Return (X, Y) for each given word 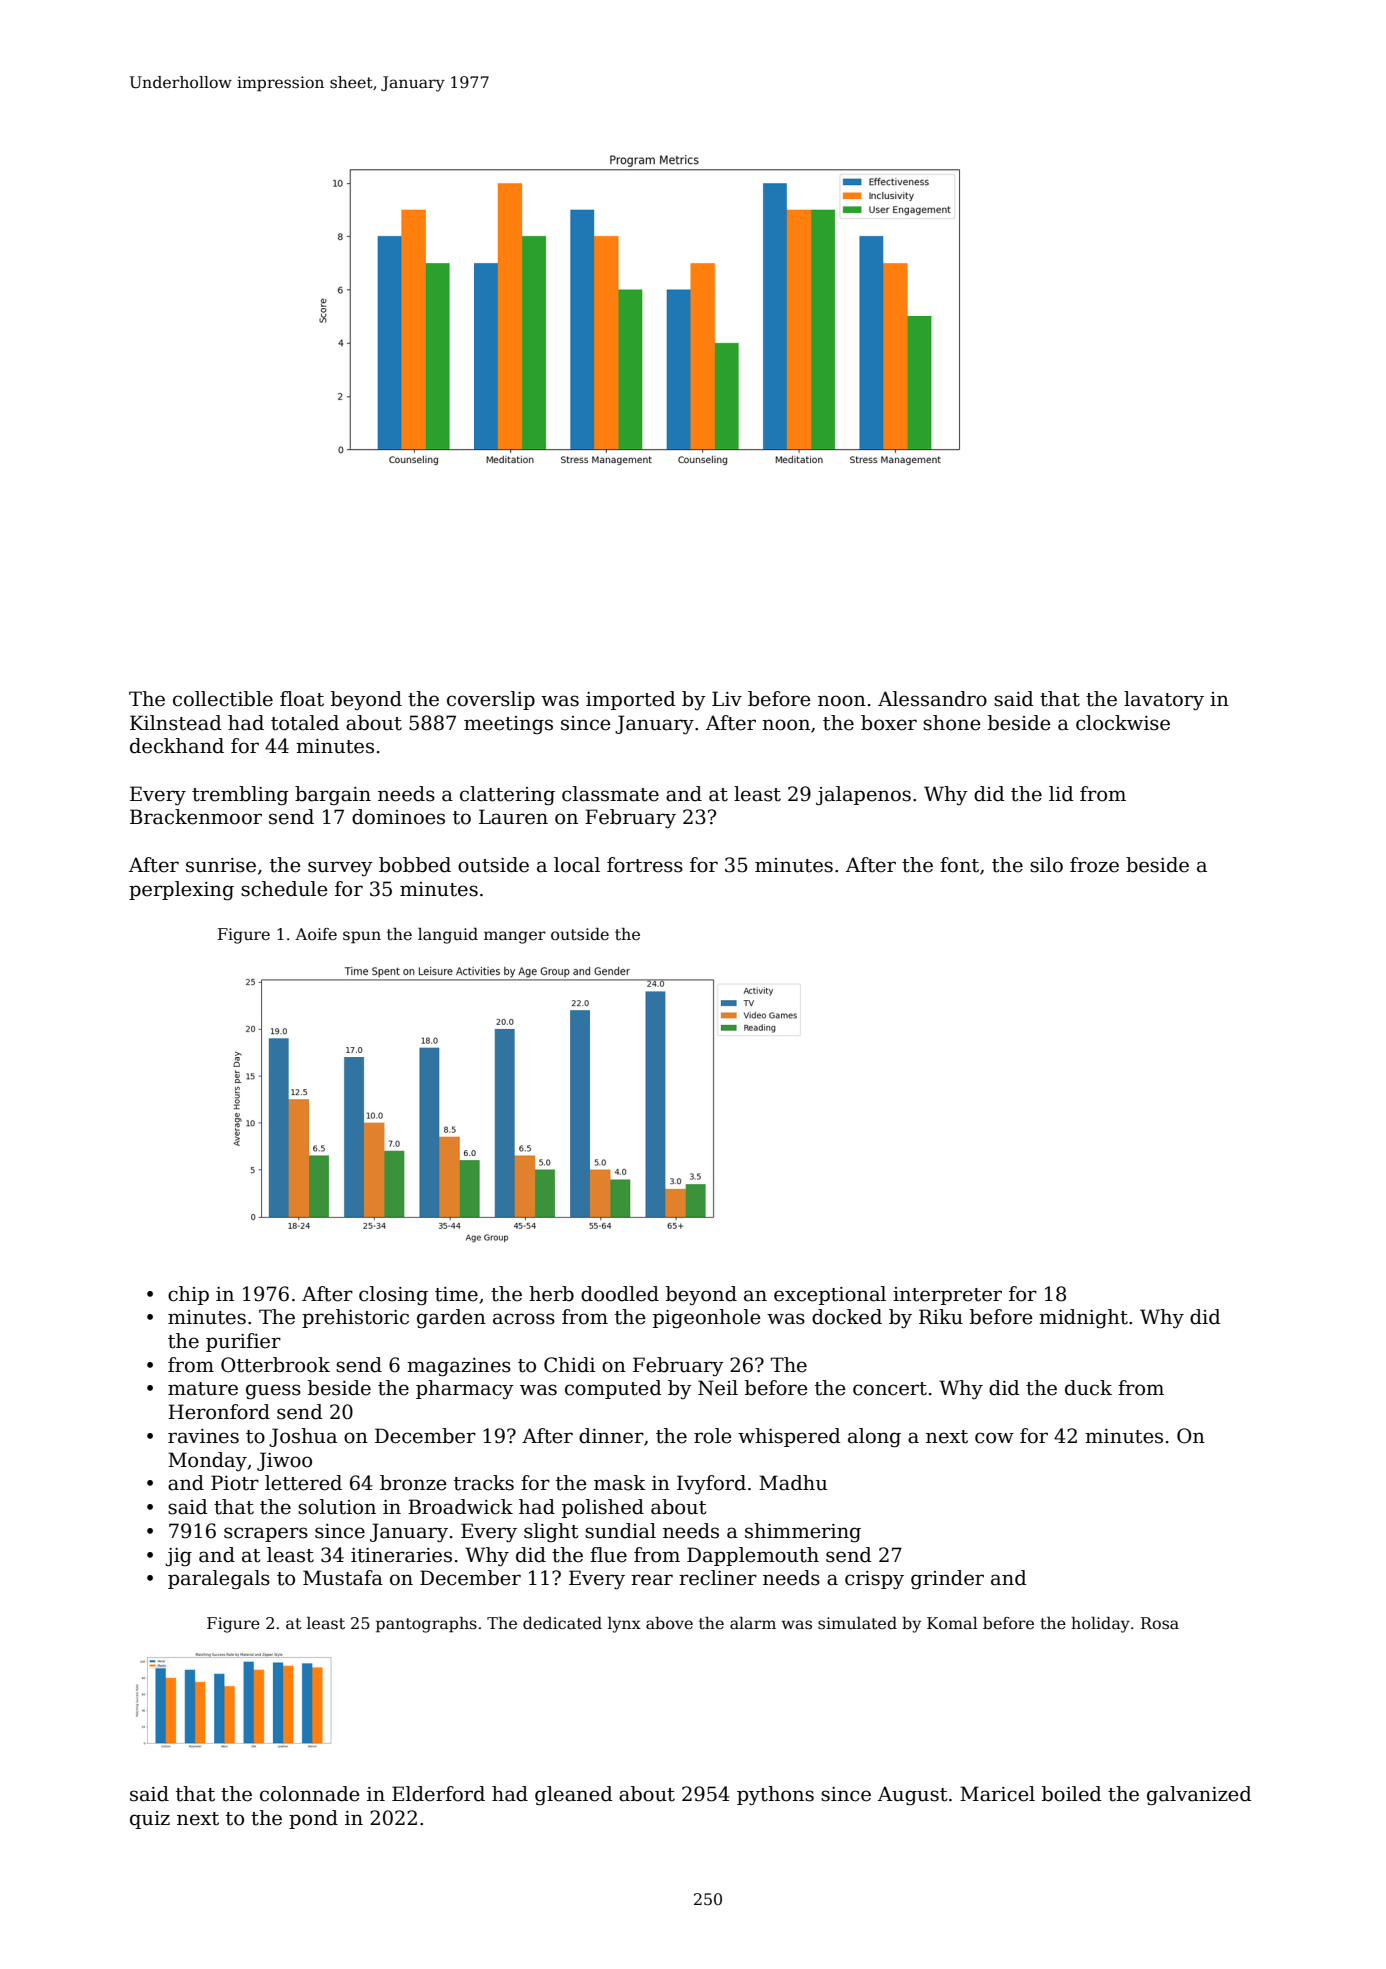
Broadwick (460, 1507)
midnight (1083, 1319)
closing (393, 1296)
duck (1088, 1388)
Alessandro (932, 699)
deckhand (177, 746)
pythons (775, 1796)
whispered (789, 1437)
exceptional (830, 1295)
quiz (150, 1820)
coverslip (491, 700)
